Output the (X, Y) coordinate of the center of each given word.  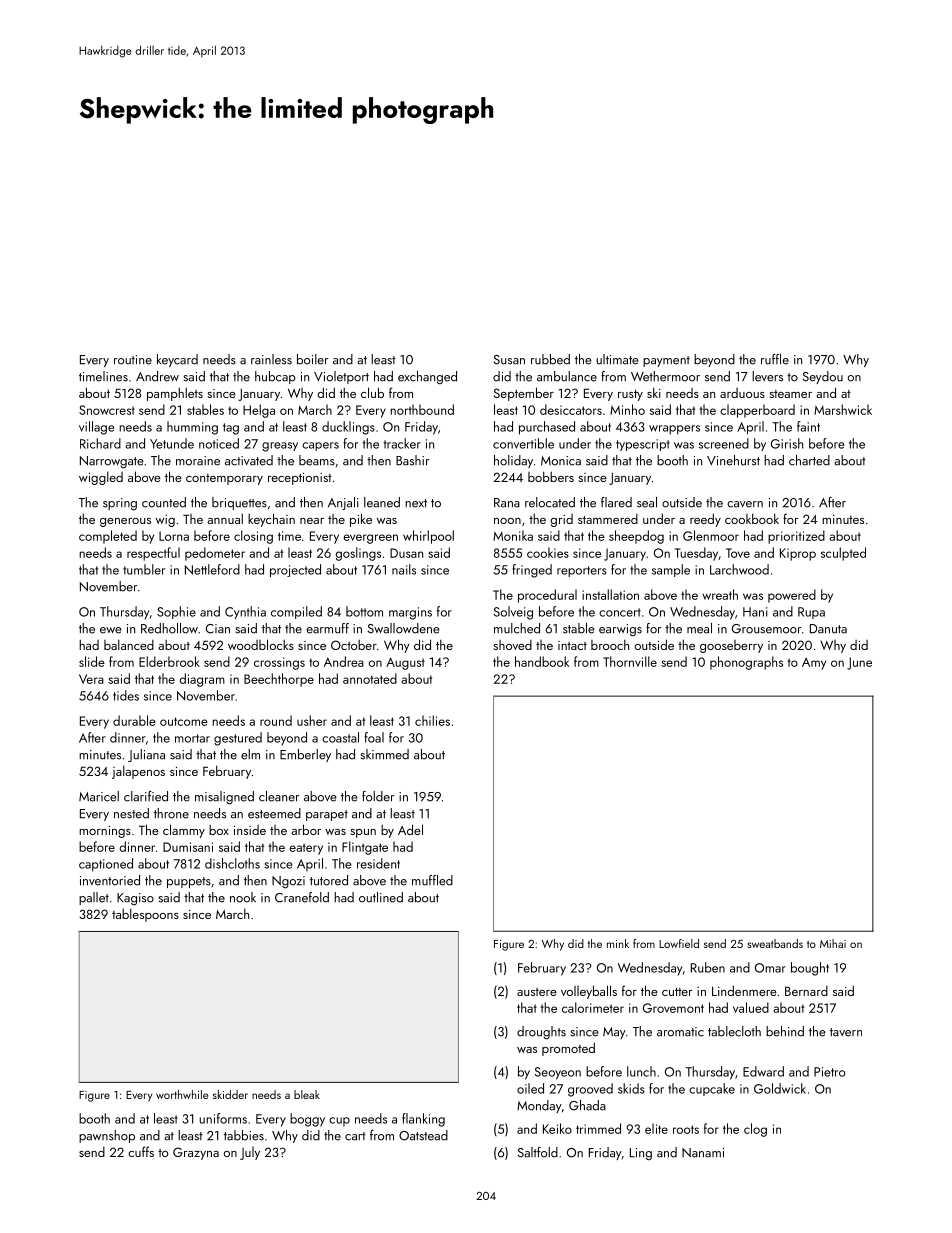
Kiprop (798, 554)
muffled (432, 880)
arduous (742, 393)
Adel (410, 829)
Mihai (833, 943)
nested (131, 813)
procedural (547, 596)
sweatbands (775, 943)
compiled (296, 612)
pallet (94, 898)
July (250, 1153)
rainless (271, 359)
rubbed (550, 359)
